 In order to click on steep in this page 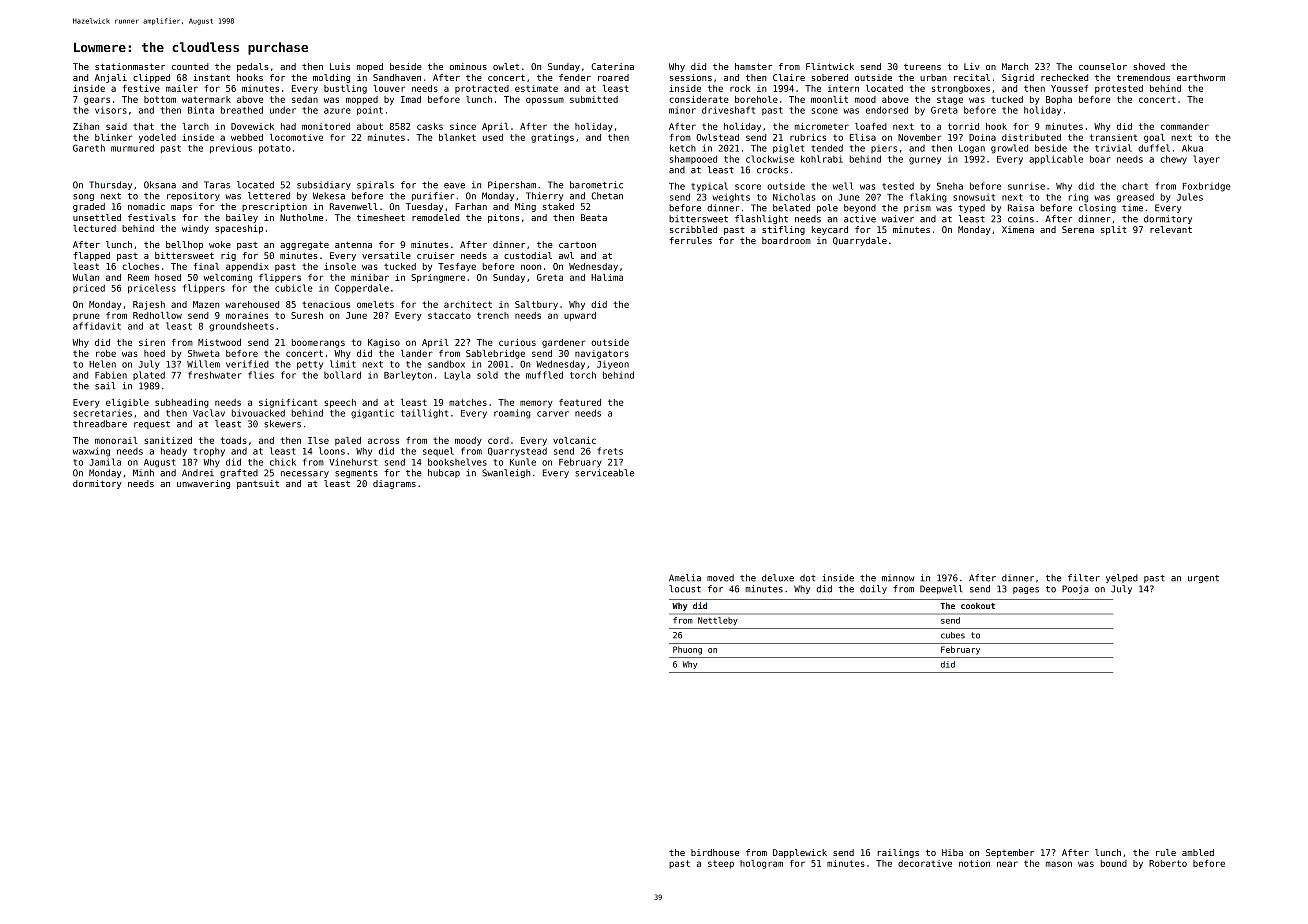, I will do `click(721, 864)`.
